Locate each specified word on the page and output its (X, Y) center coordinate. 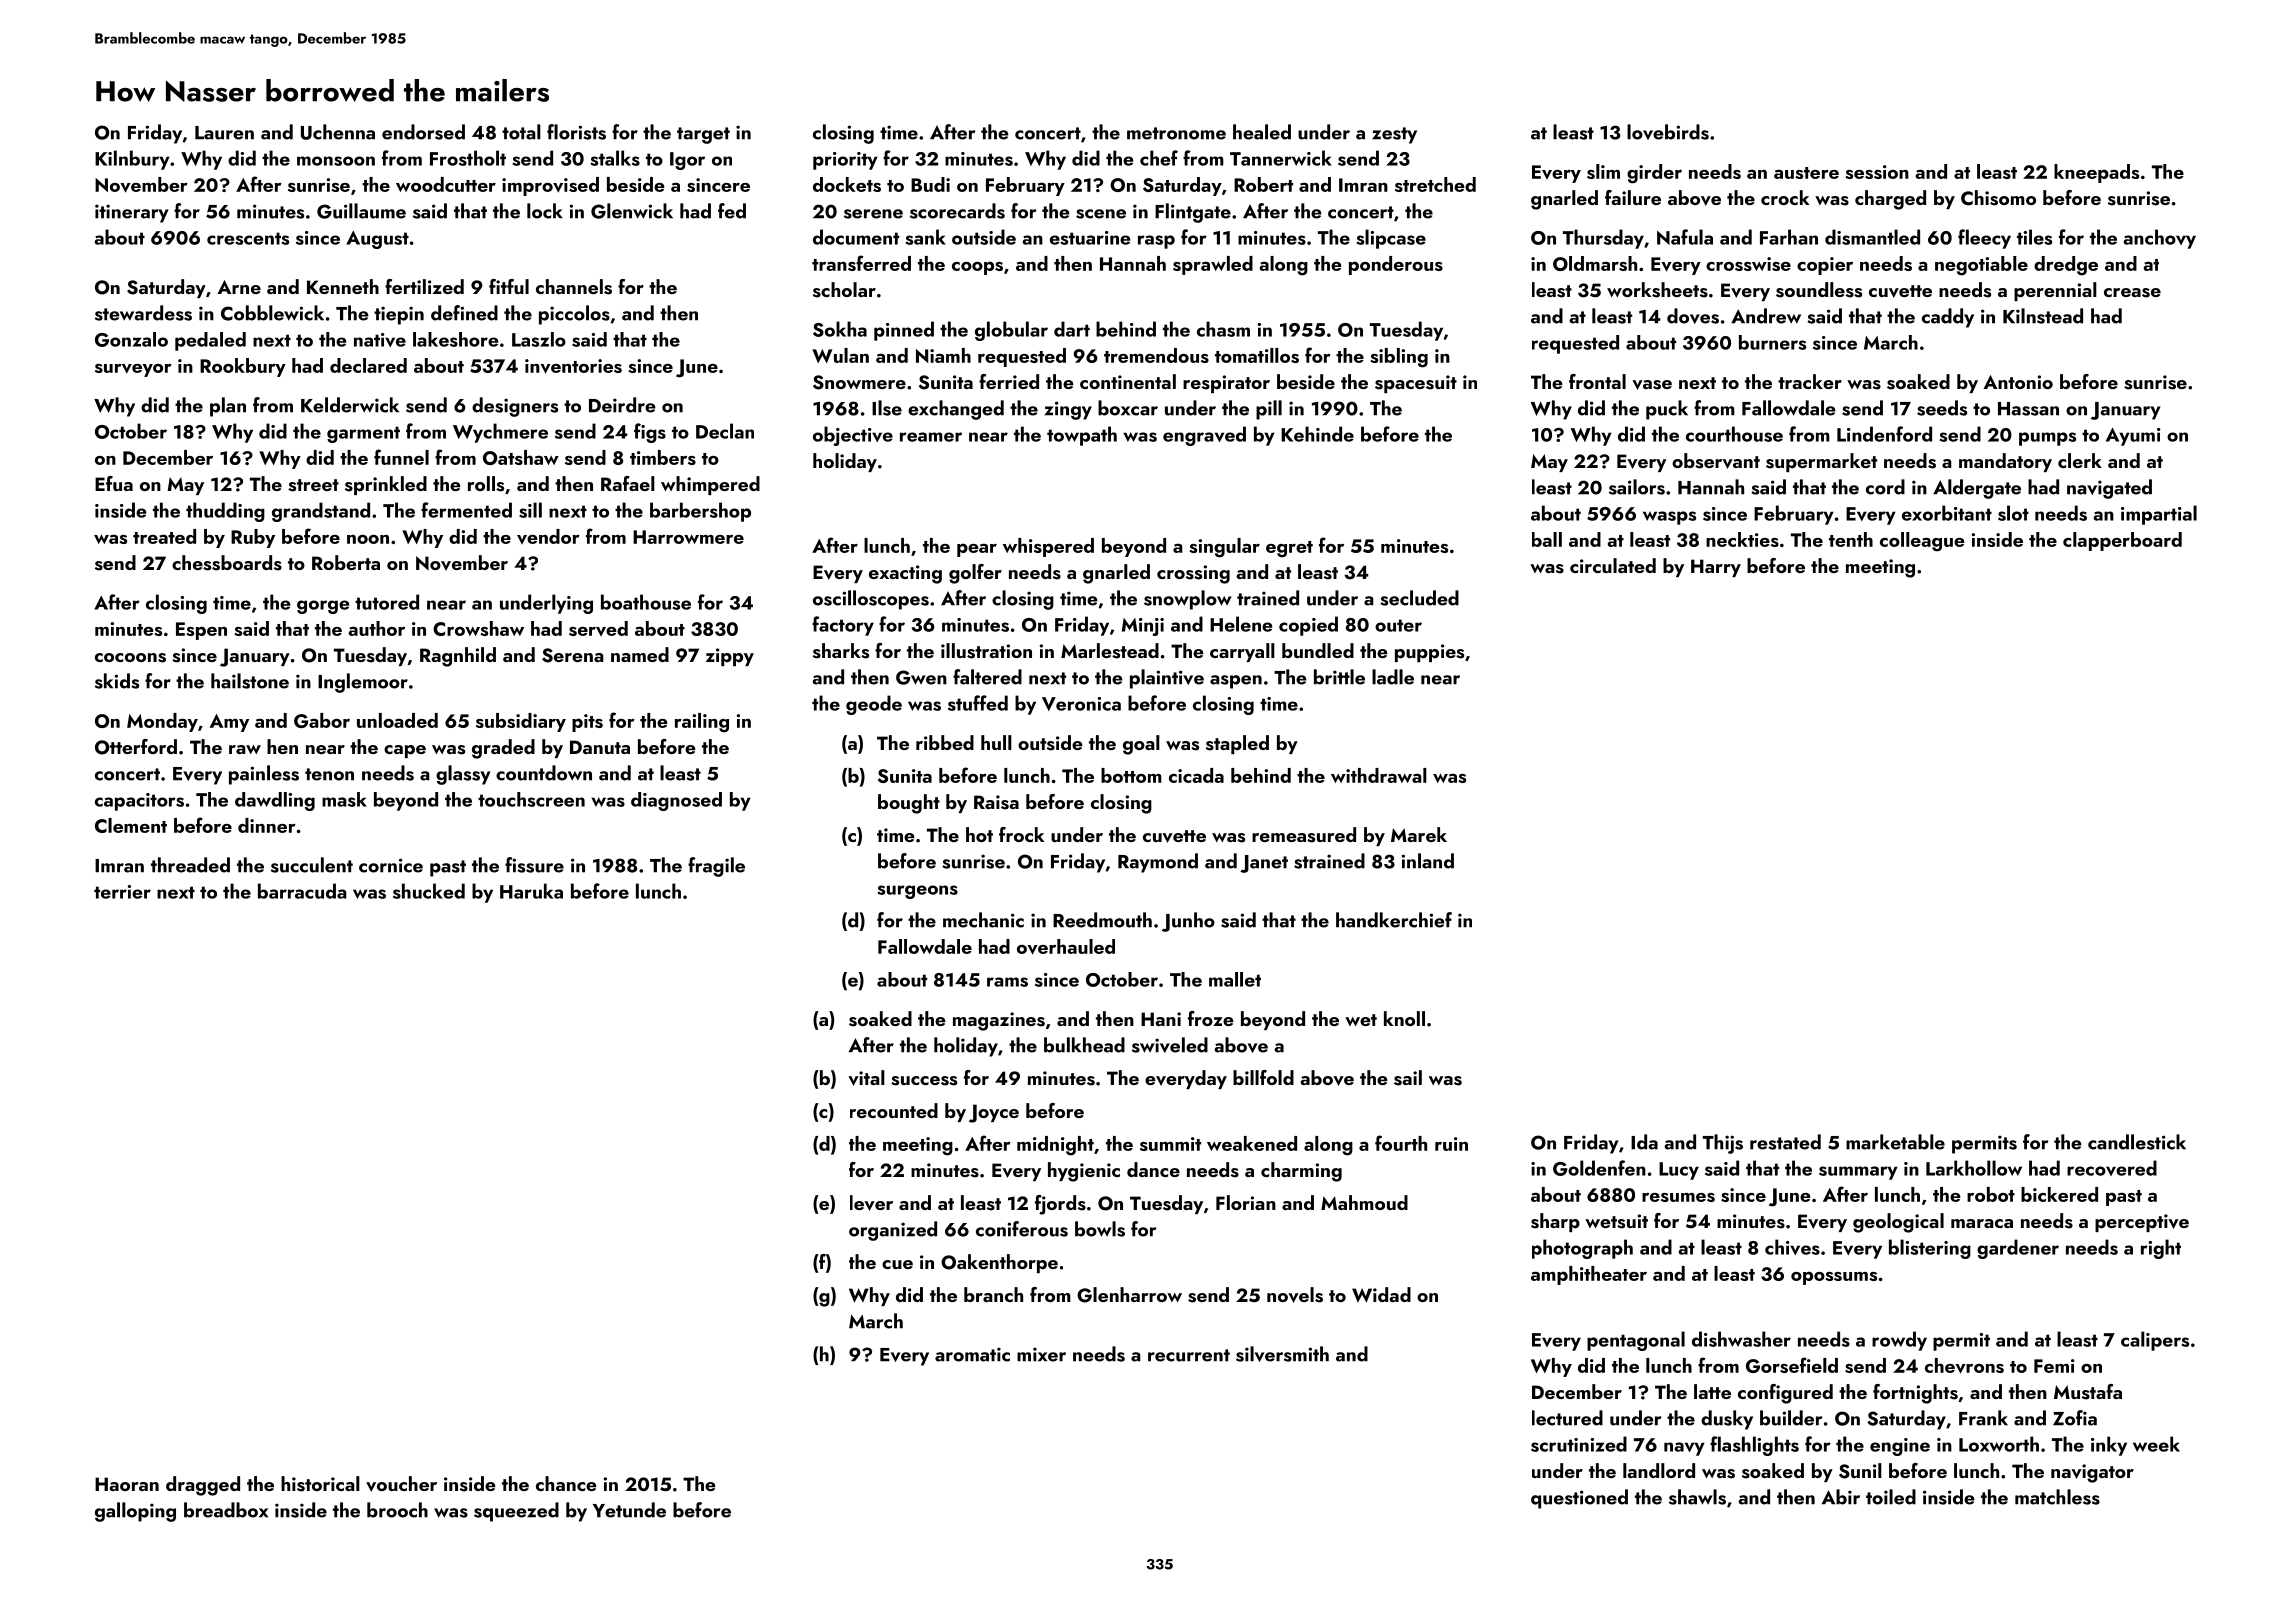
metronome (1176, 133)
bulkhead (1084, 1045)
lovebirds (1668, 132)
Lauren (224, 133)
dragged (203, 1486)
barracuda (302, 891)
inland (1428, 861)
